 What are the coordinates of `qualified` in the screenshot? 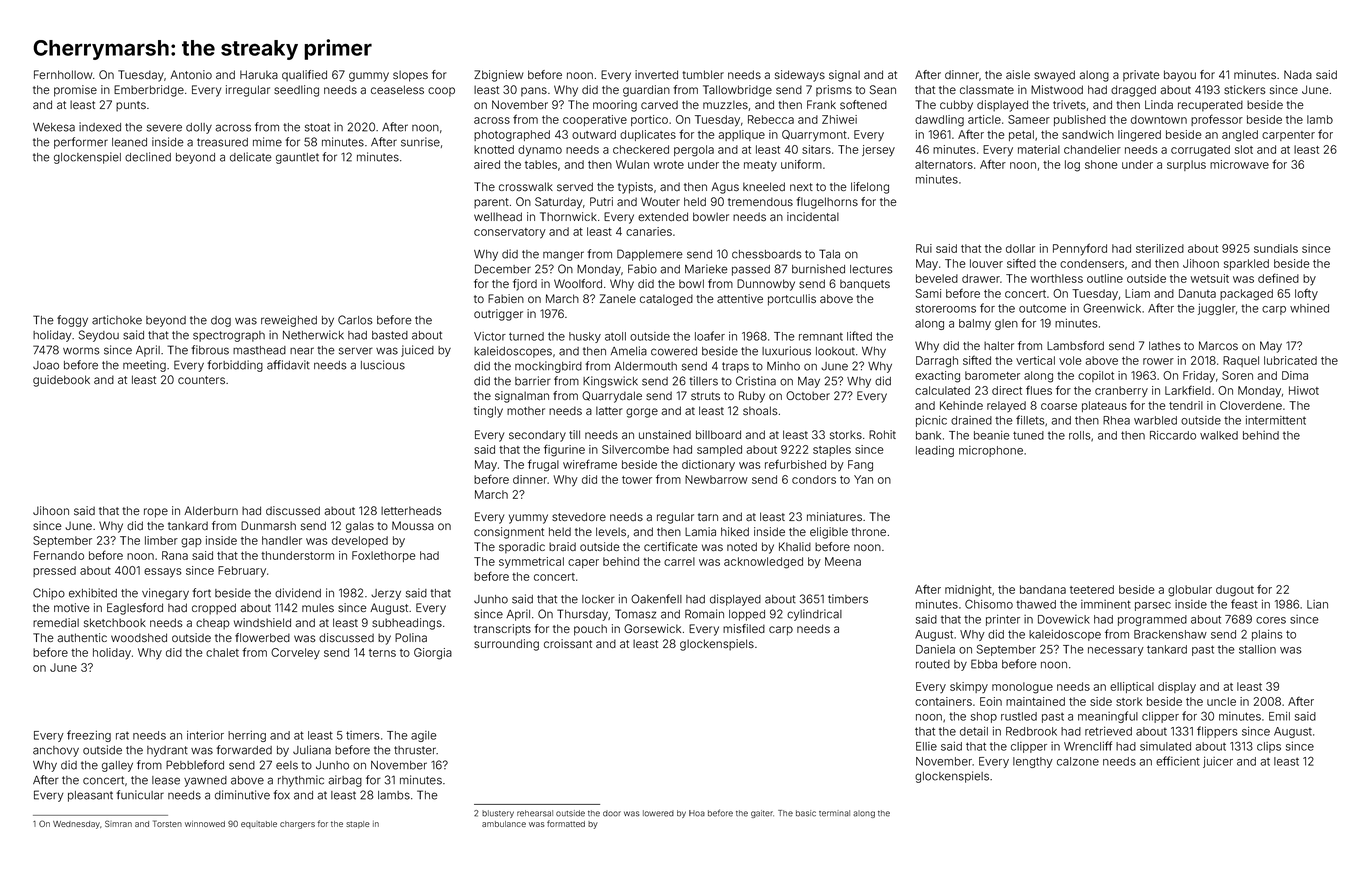 It's located at (304, 76).
